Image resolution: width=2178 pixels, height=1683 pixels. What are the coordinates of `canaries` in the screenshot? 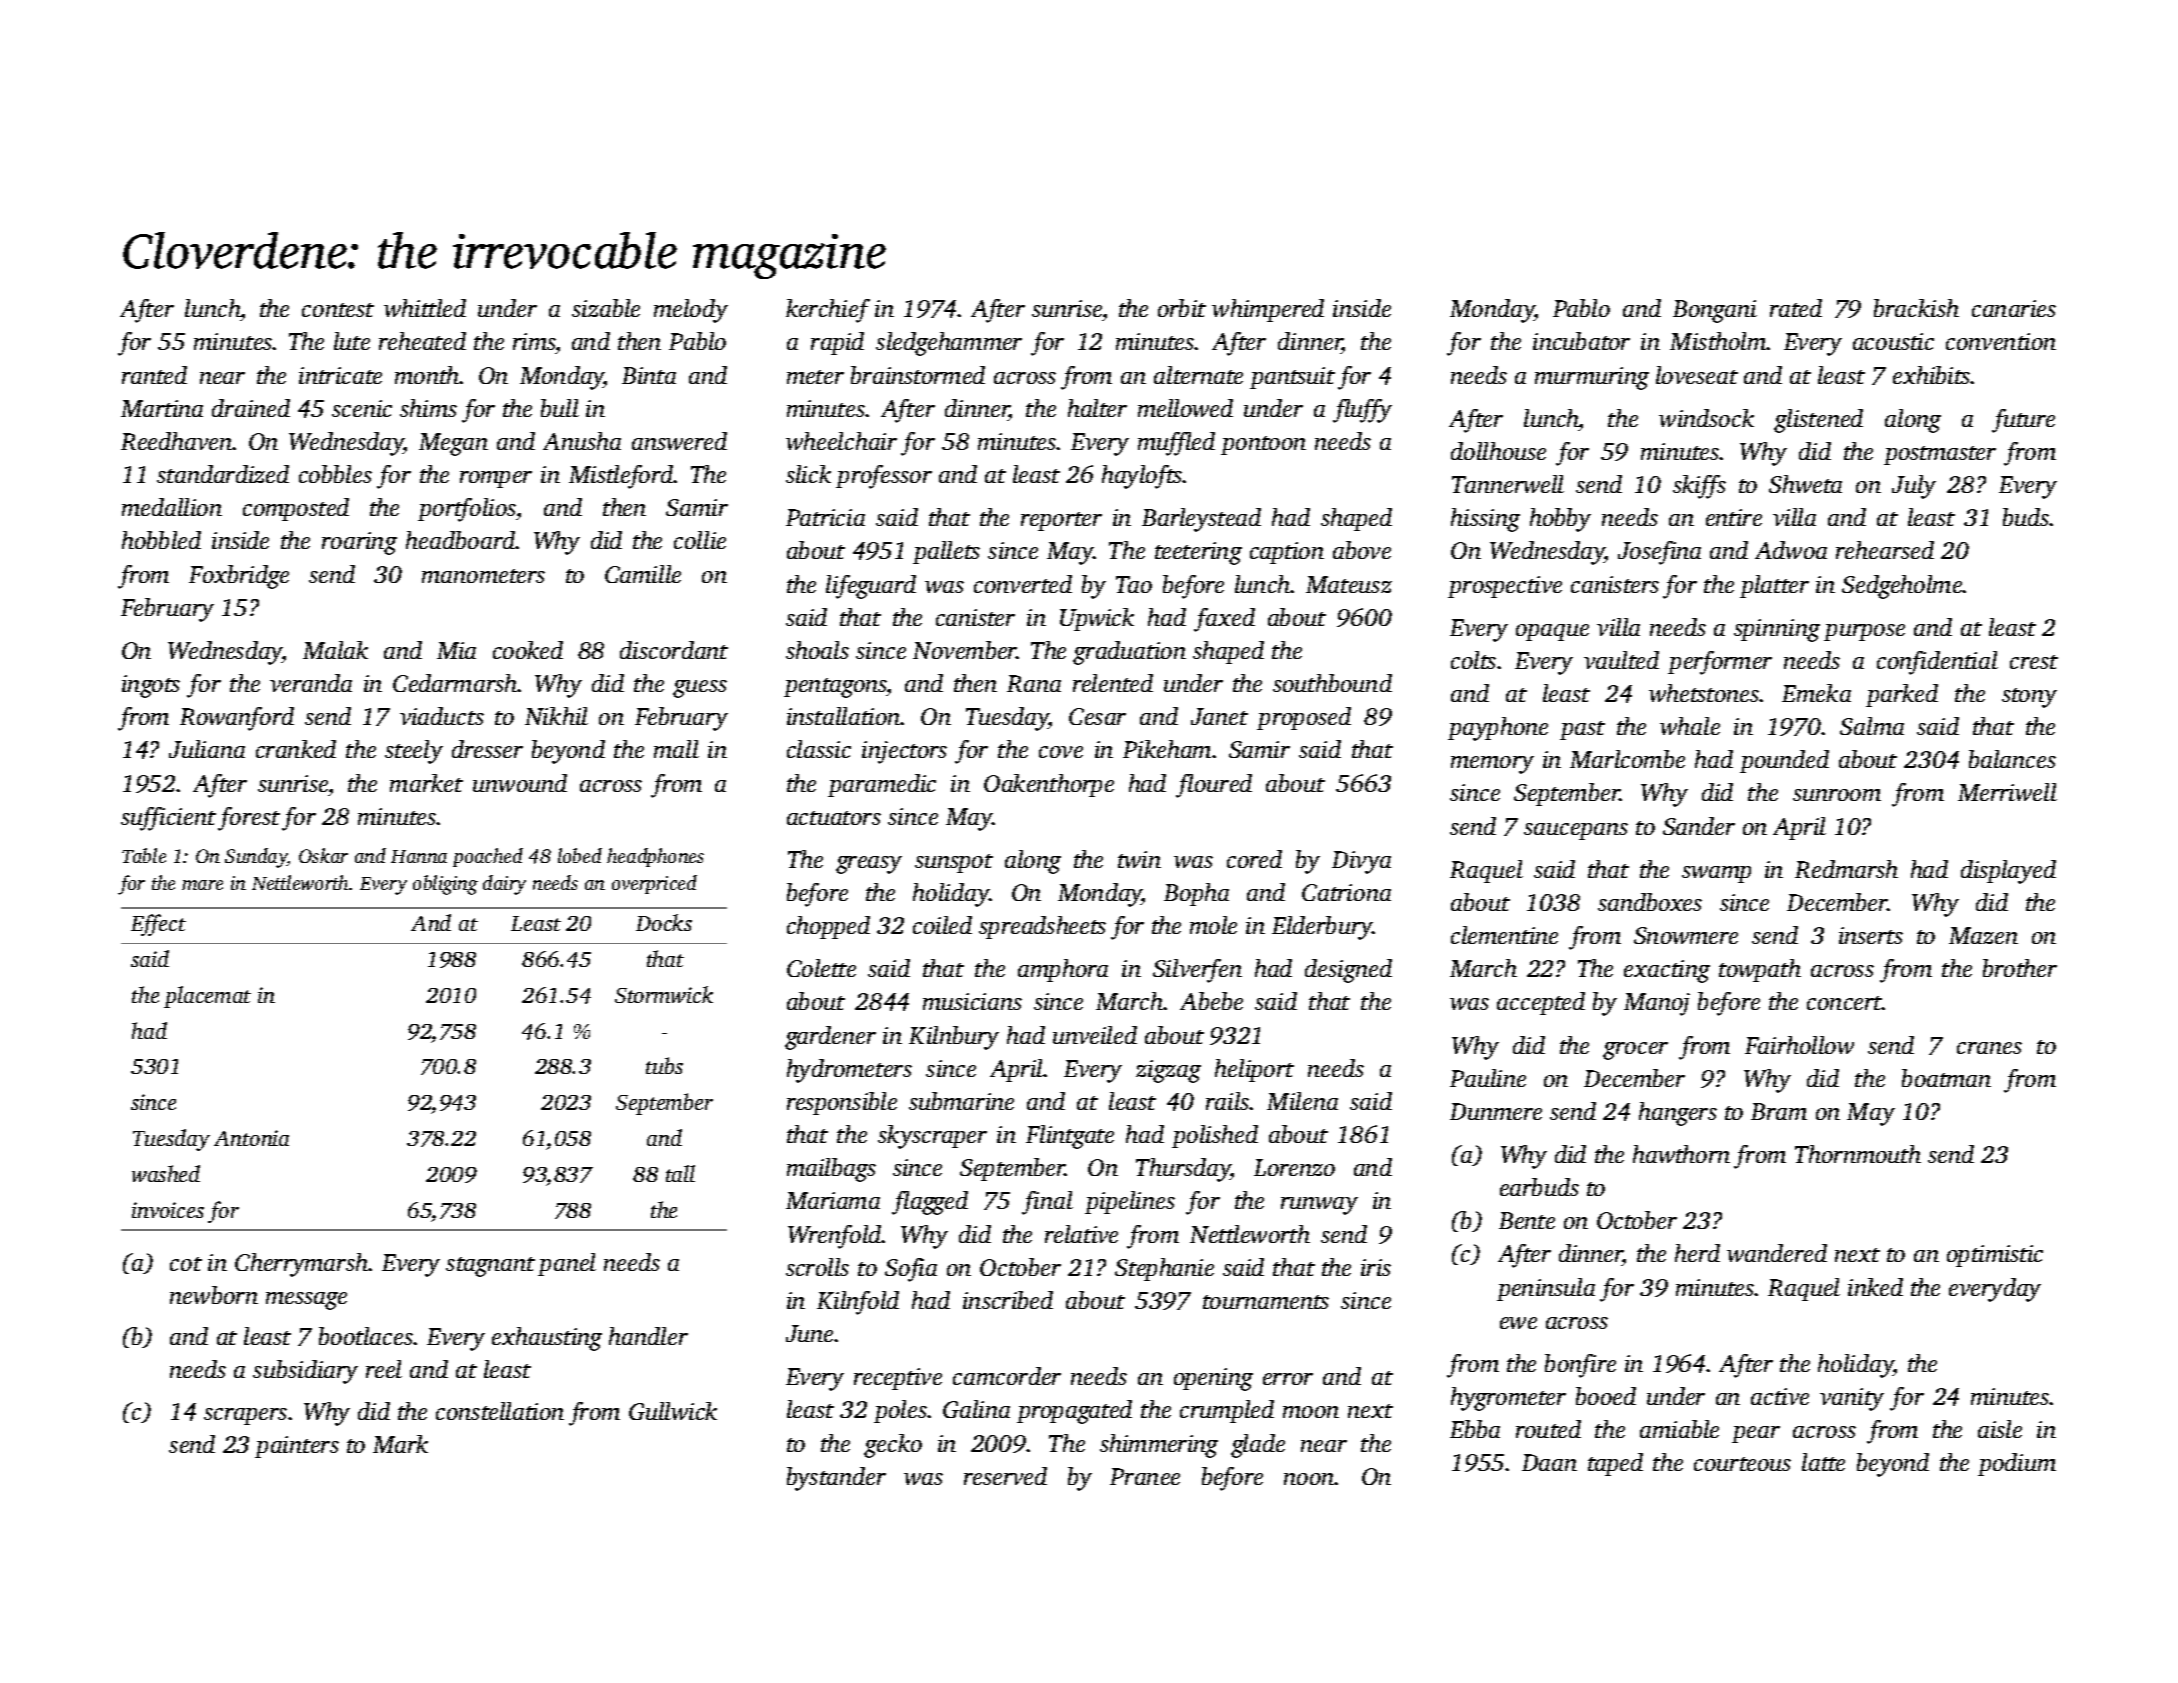 It's located at (2014, 308).
